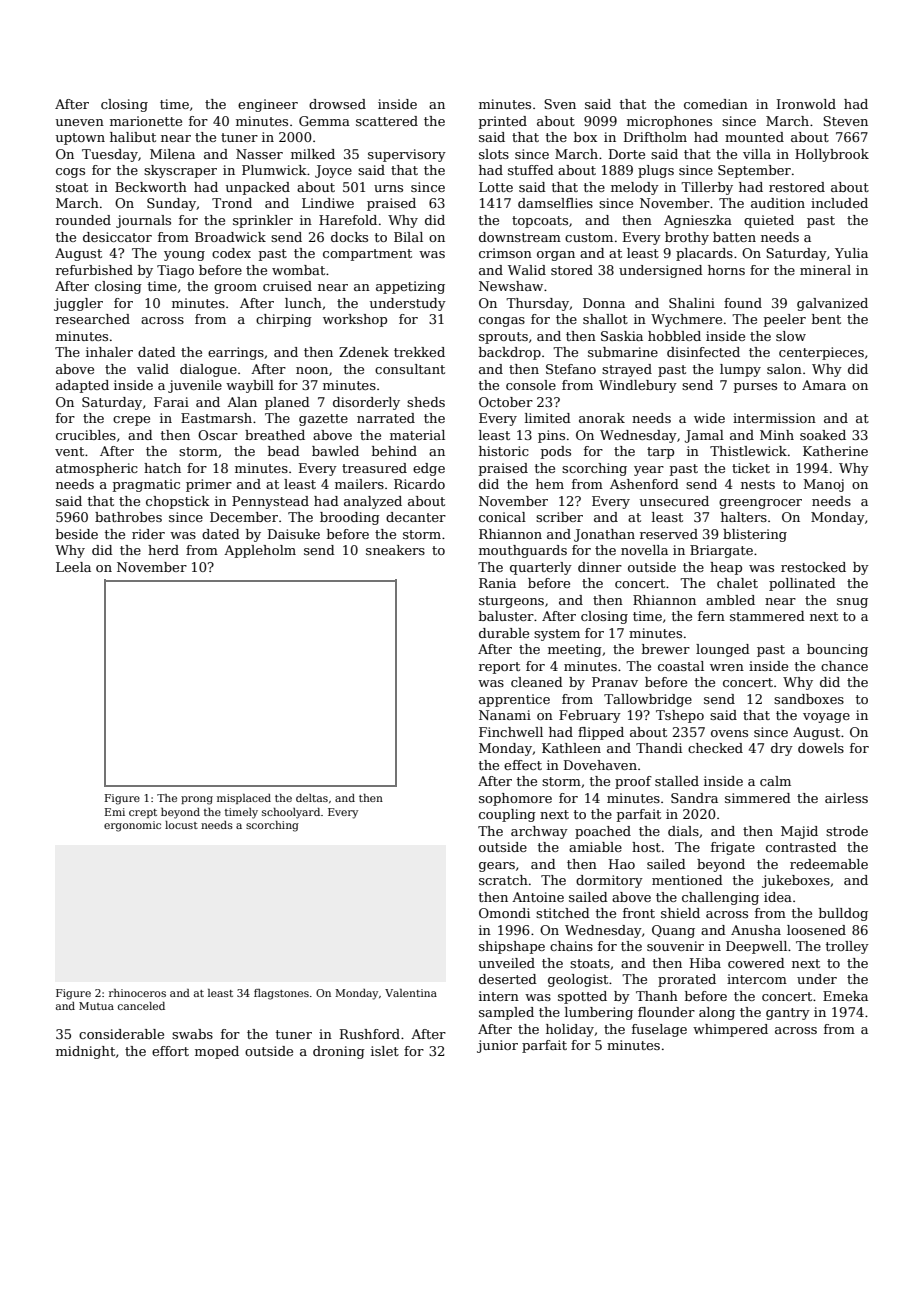  Describe the element at coordinates (754, 137) in the screenshot. I see `mounted` at that location.
